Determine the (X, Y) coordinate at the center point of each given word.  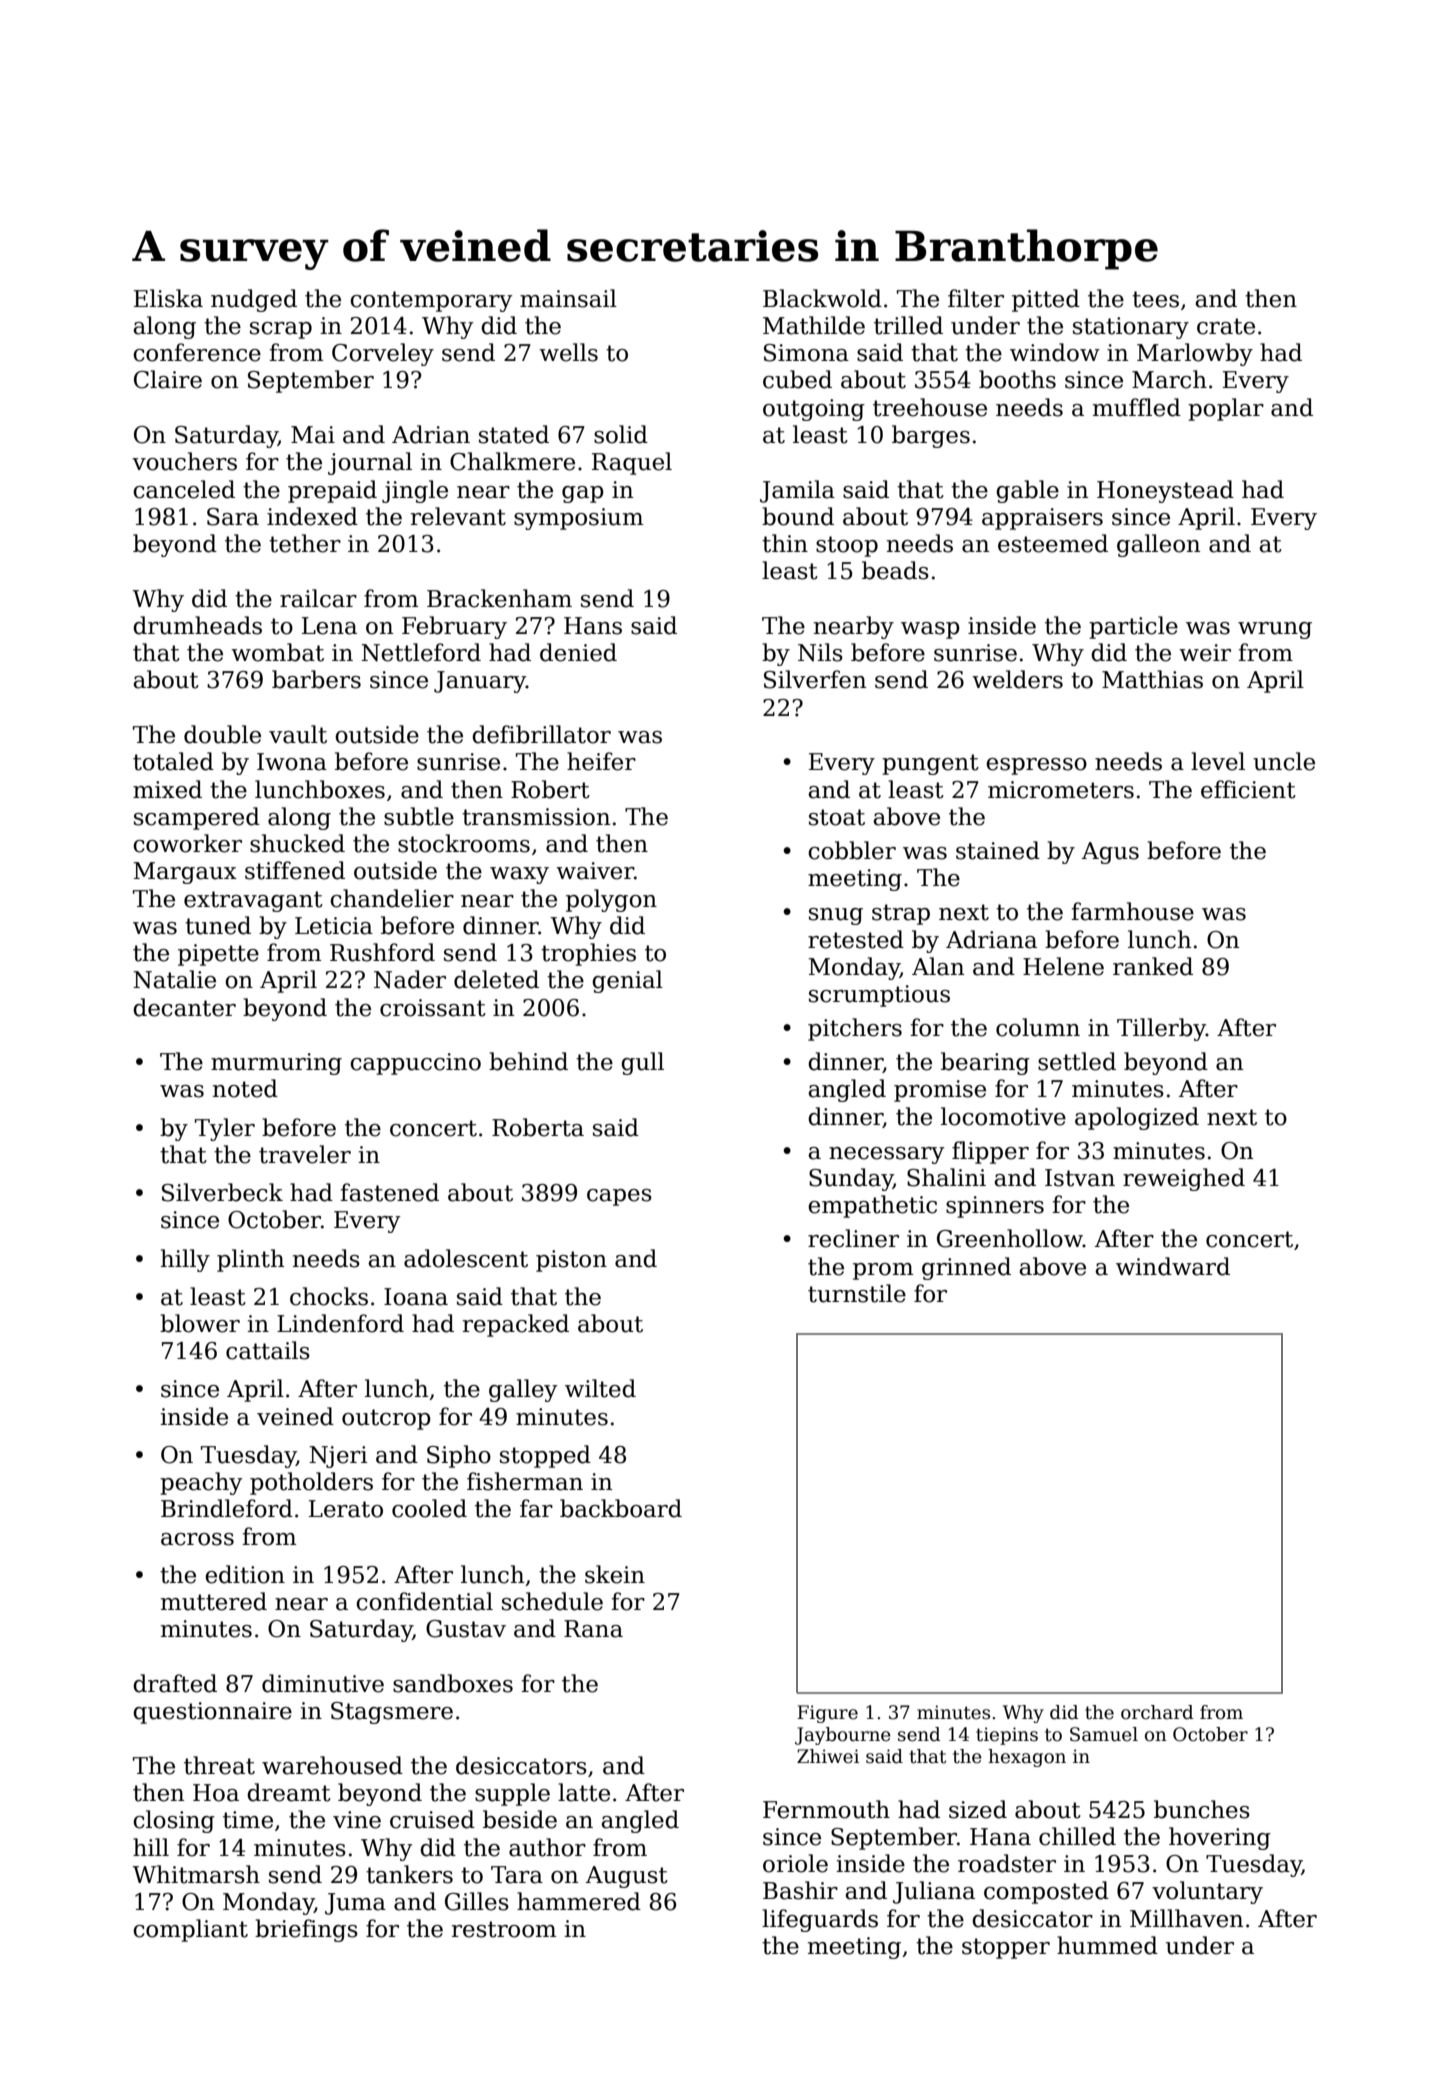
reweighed (1184, 1179)
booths (1017, 379)
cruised (432, 1819)
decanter (184, 1007)
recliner (853, 1238)
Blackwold (822, 298)
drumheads (197, 625)
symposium (578, 519)
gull (642, 1063)
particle (1133, 627)
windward (1173, 1266)
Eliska (168, 298)
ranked (1153, 966)
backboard (621, 1508)
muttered (214, 1601)
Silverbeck (222, 1192)
